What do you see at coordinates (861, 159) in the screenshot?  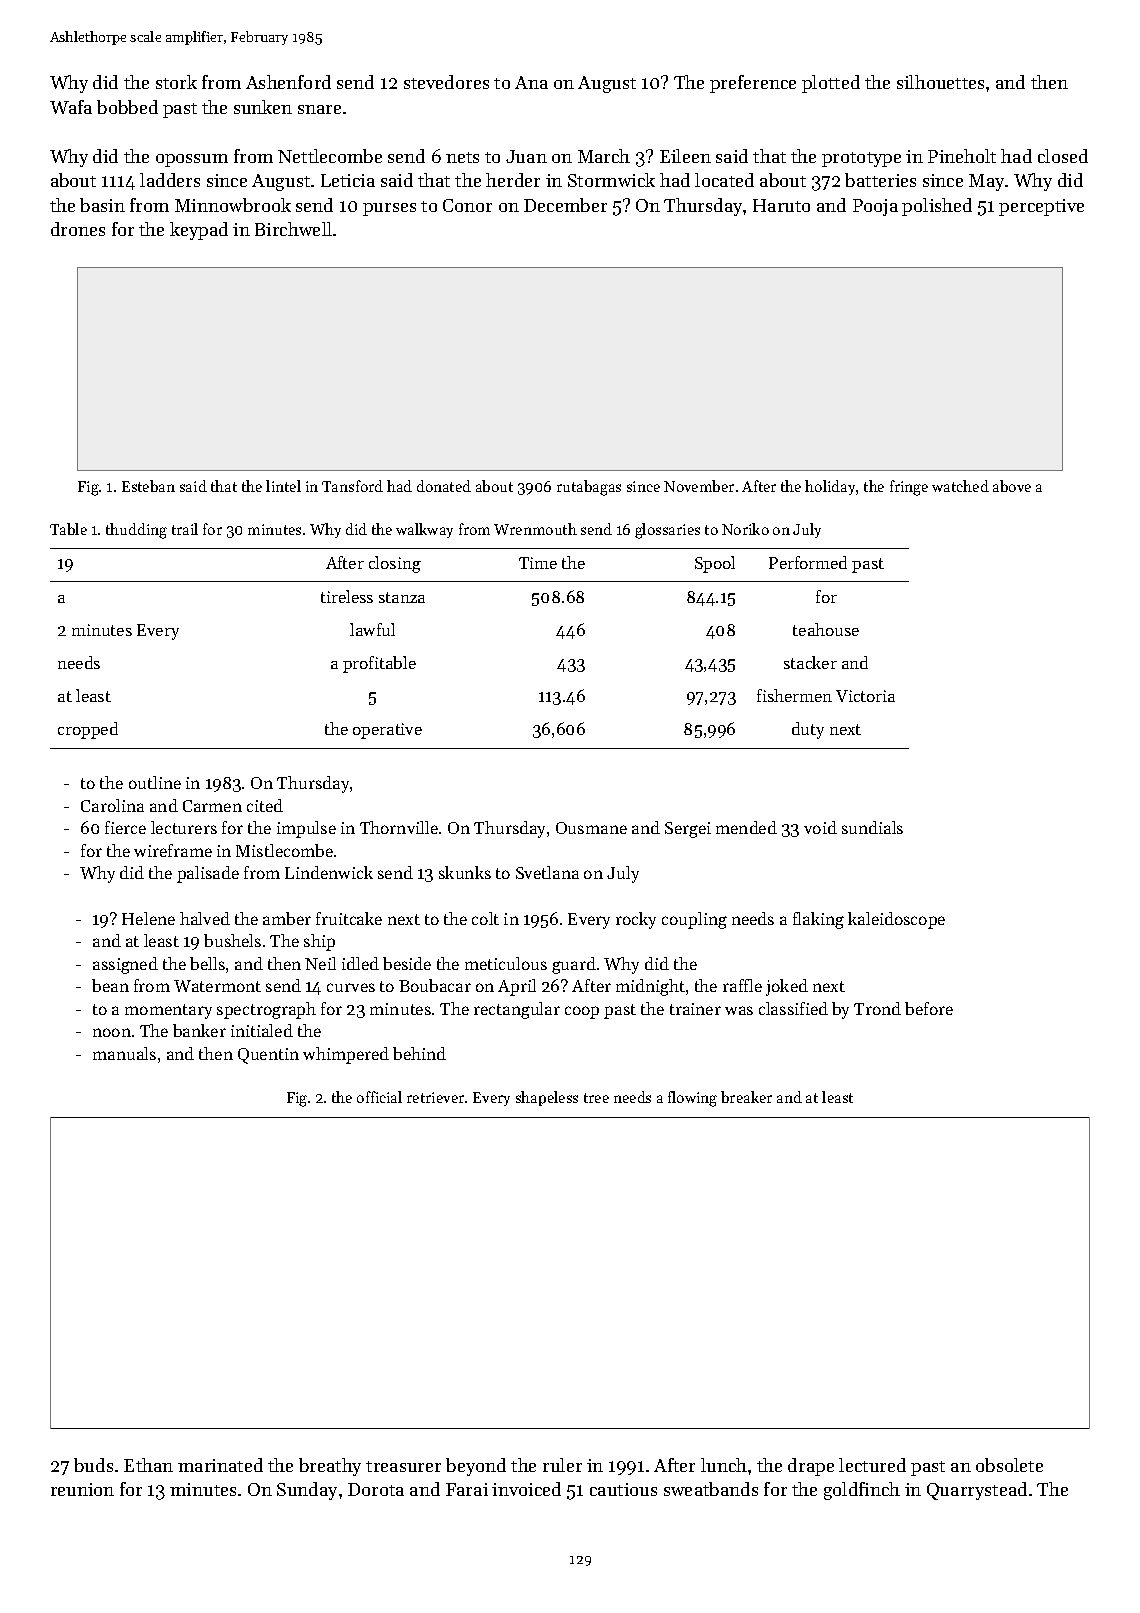 I see `prototype` at bounding box center [861, 159].
